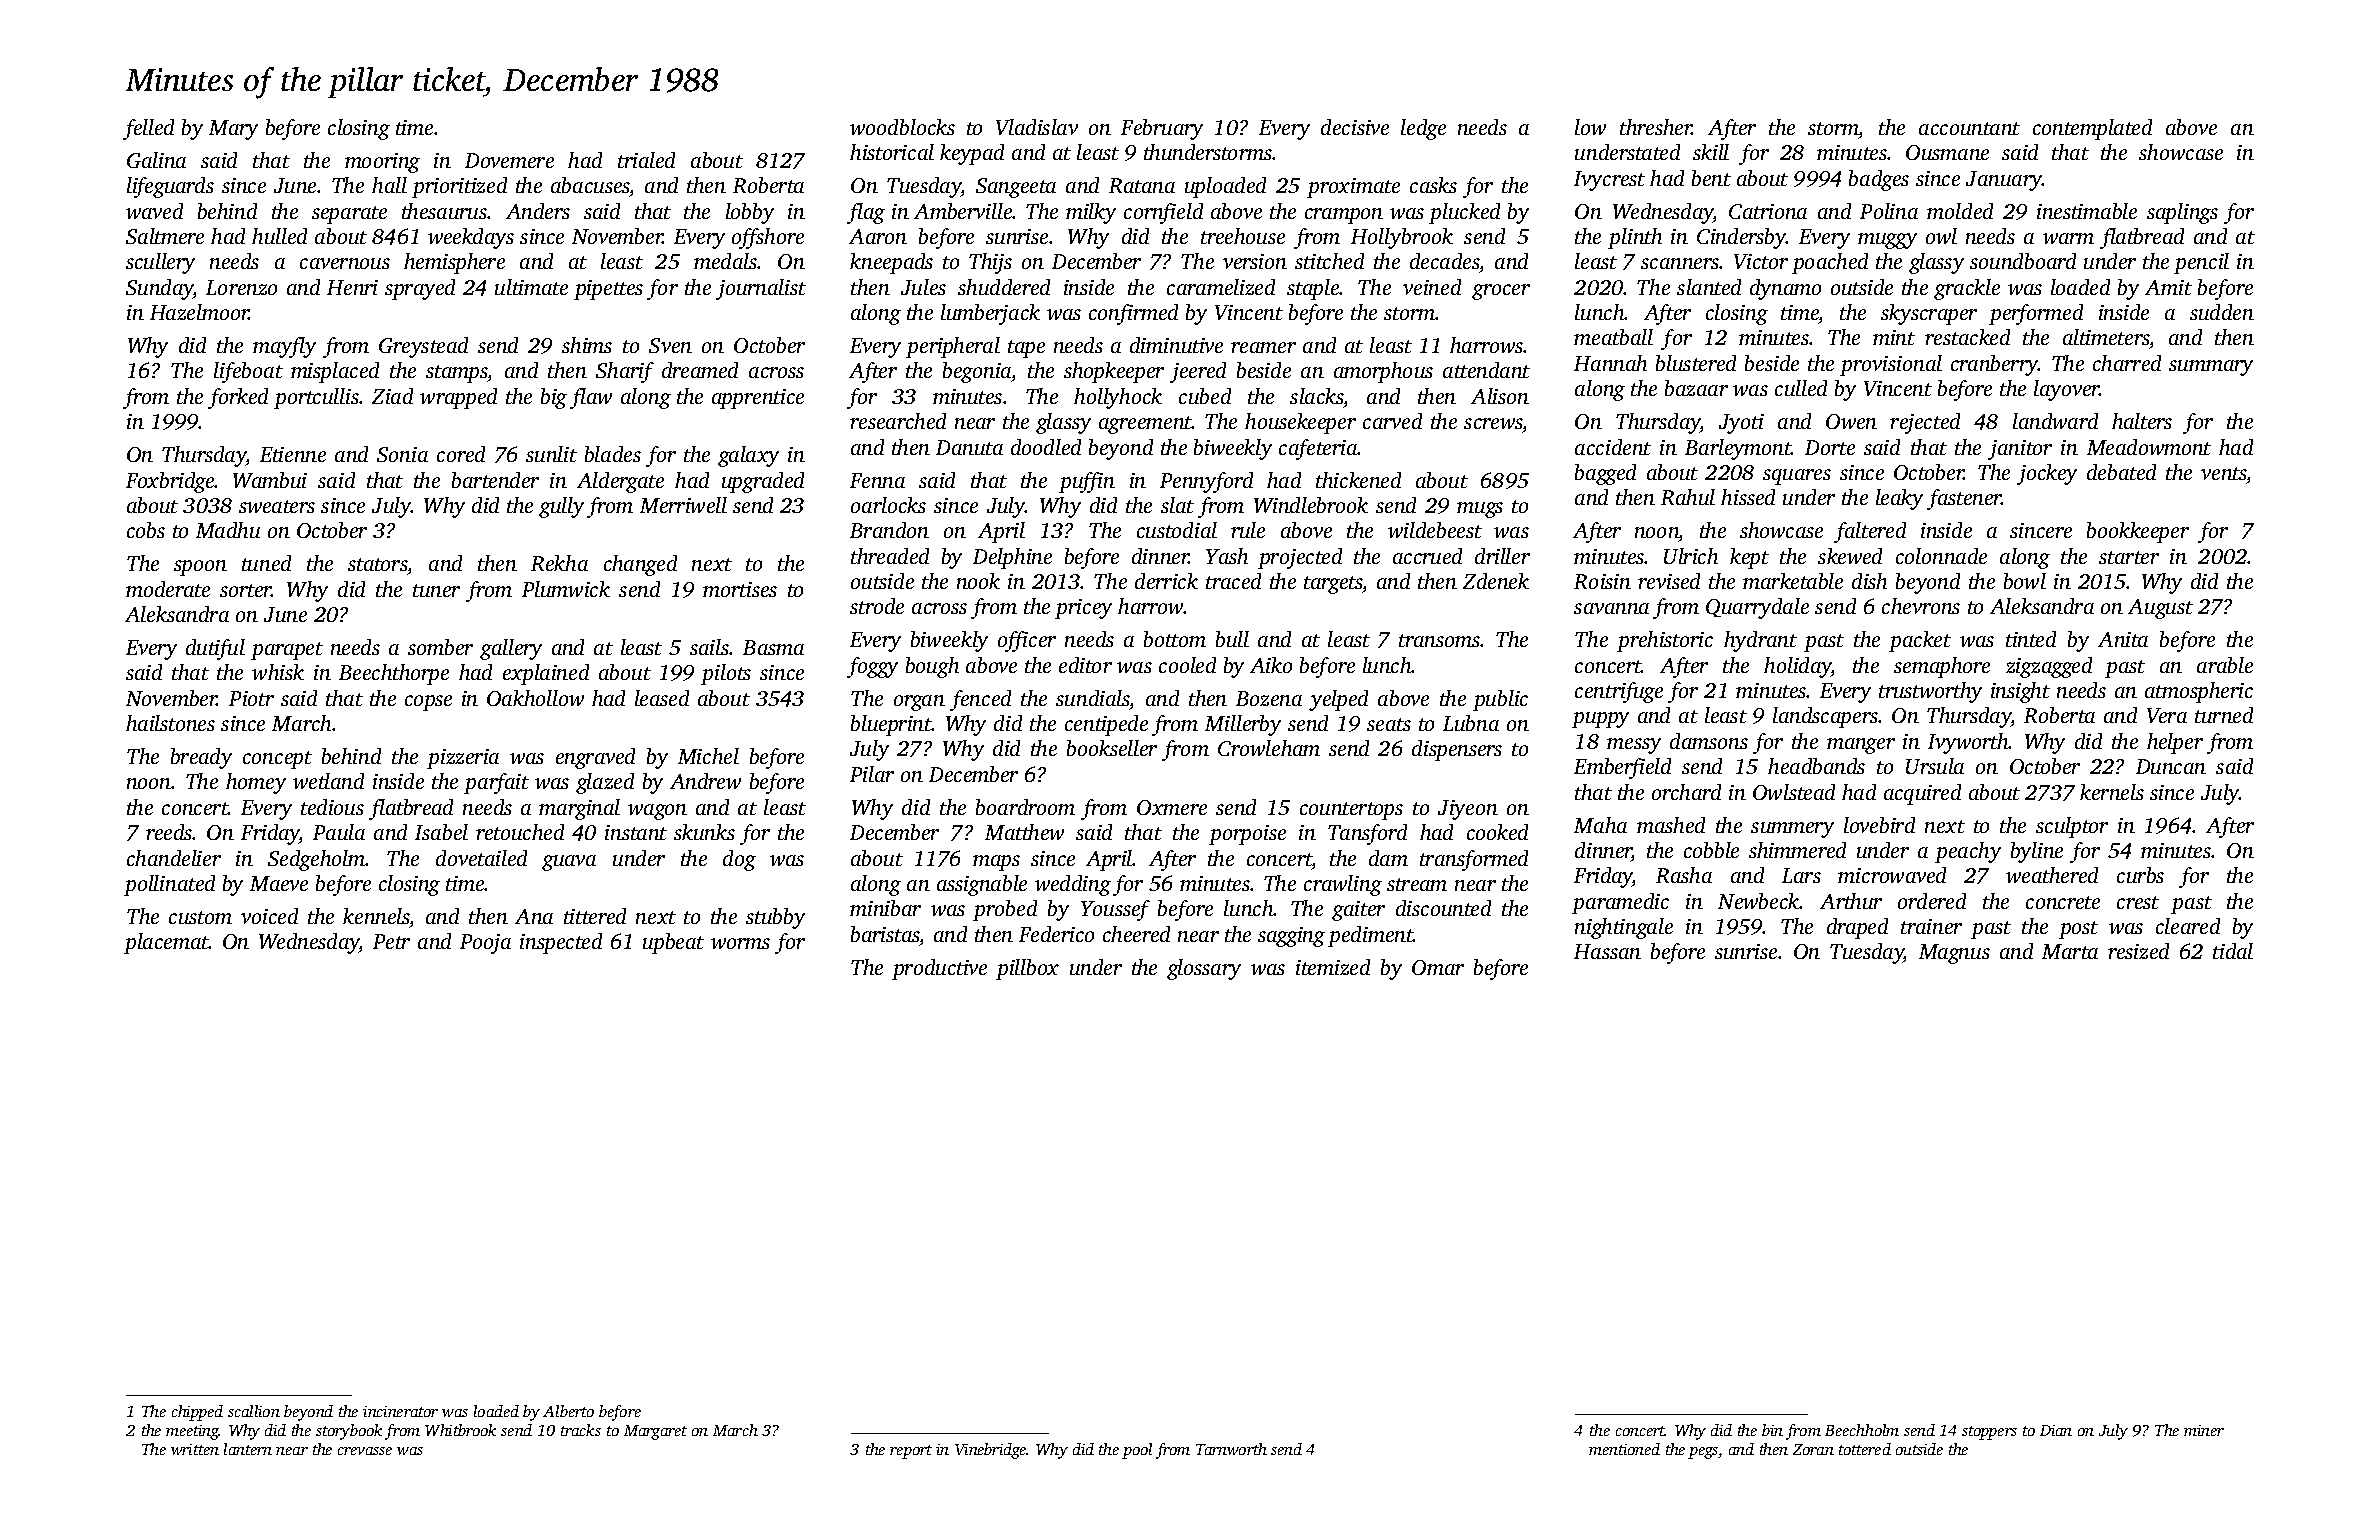 The width and height of the document is (2380, 1540). Describe the element at coordinates (148, 129) in the document. I see `felled` at that location.
